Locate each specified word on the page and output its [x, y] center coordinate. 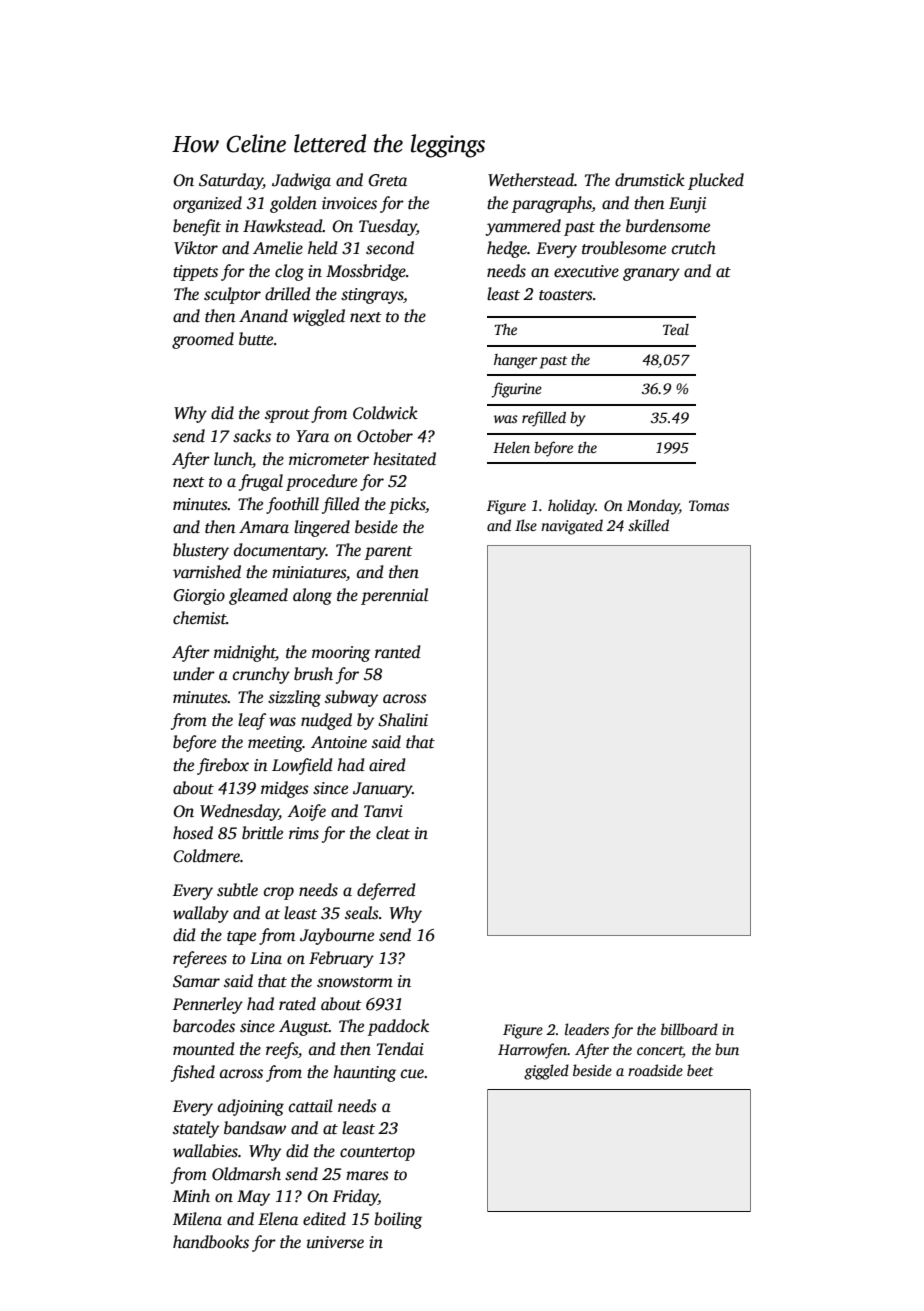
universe [335, 1242]
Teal [676, 329]
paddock [398, 1027]
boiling [398, 1220]
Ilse [526, 525]
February [341, 959]
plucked [716, 181]
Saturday [231, 181]
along [312, 596]
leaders [587, 1029]
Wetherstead [531, 180]
